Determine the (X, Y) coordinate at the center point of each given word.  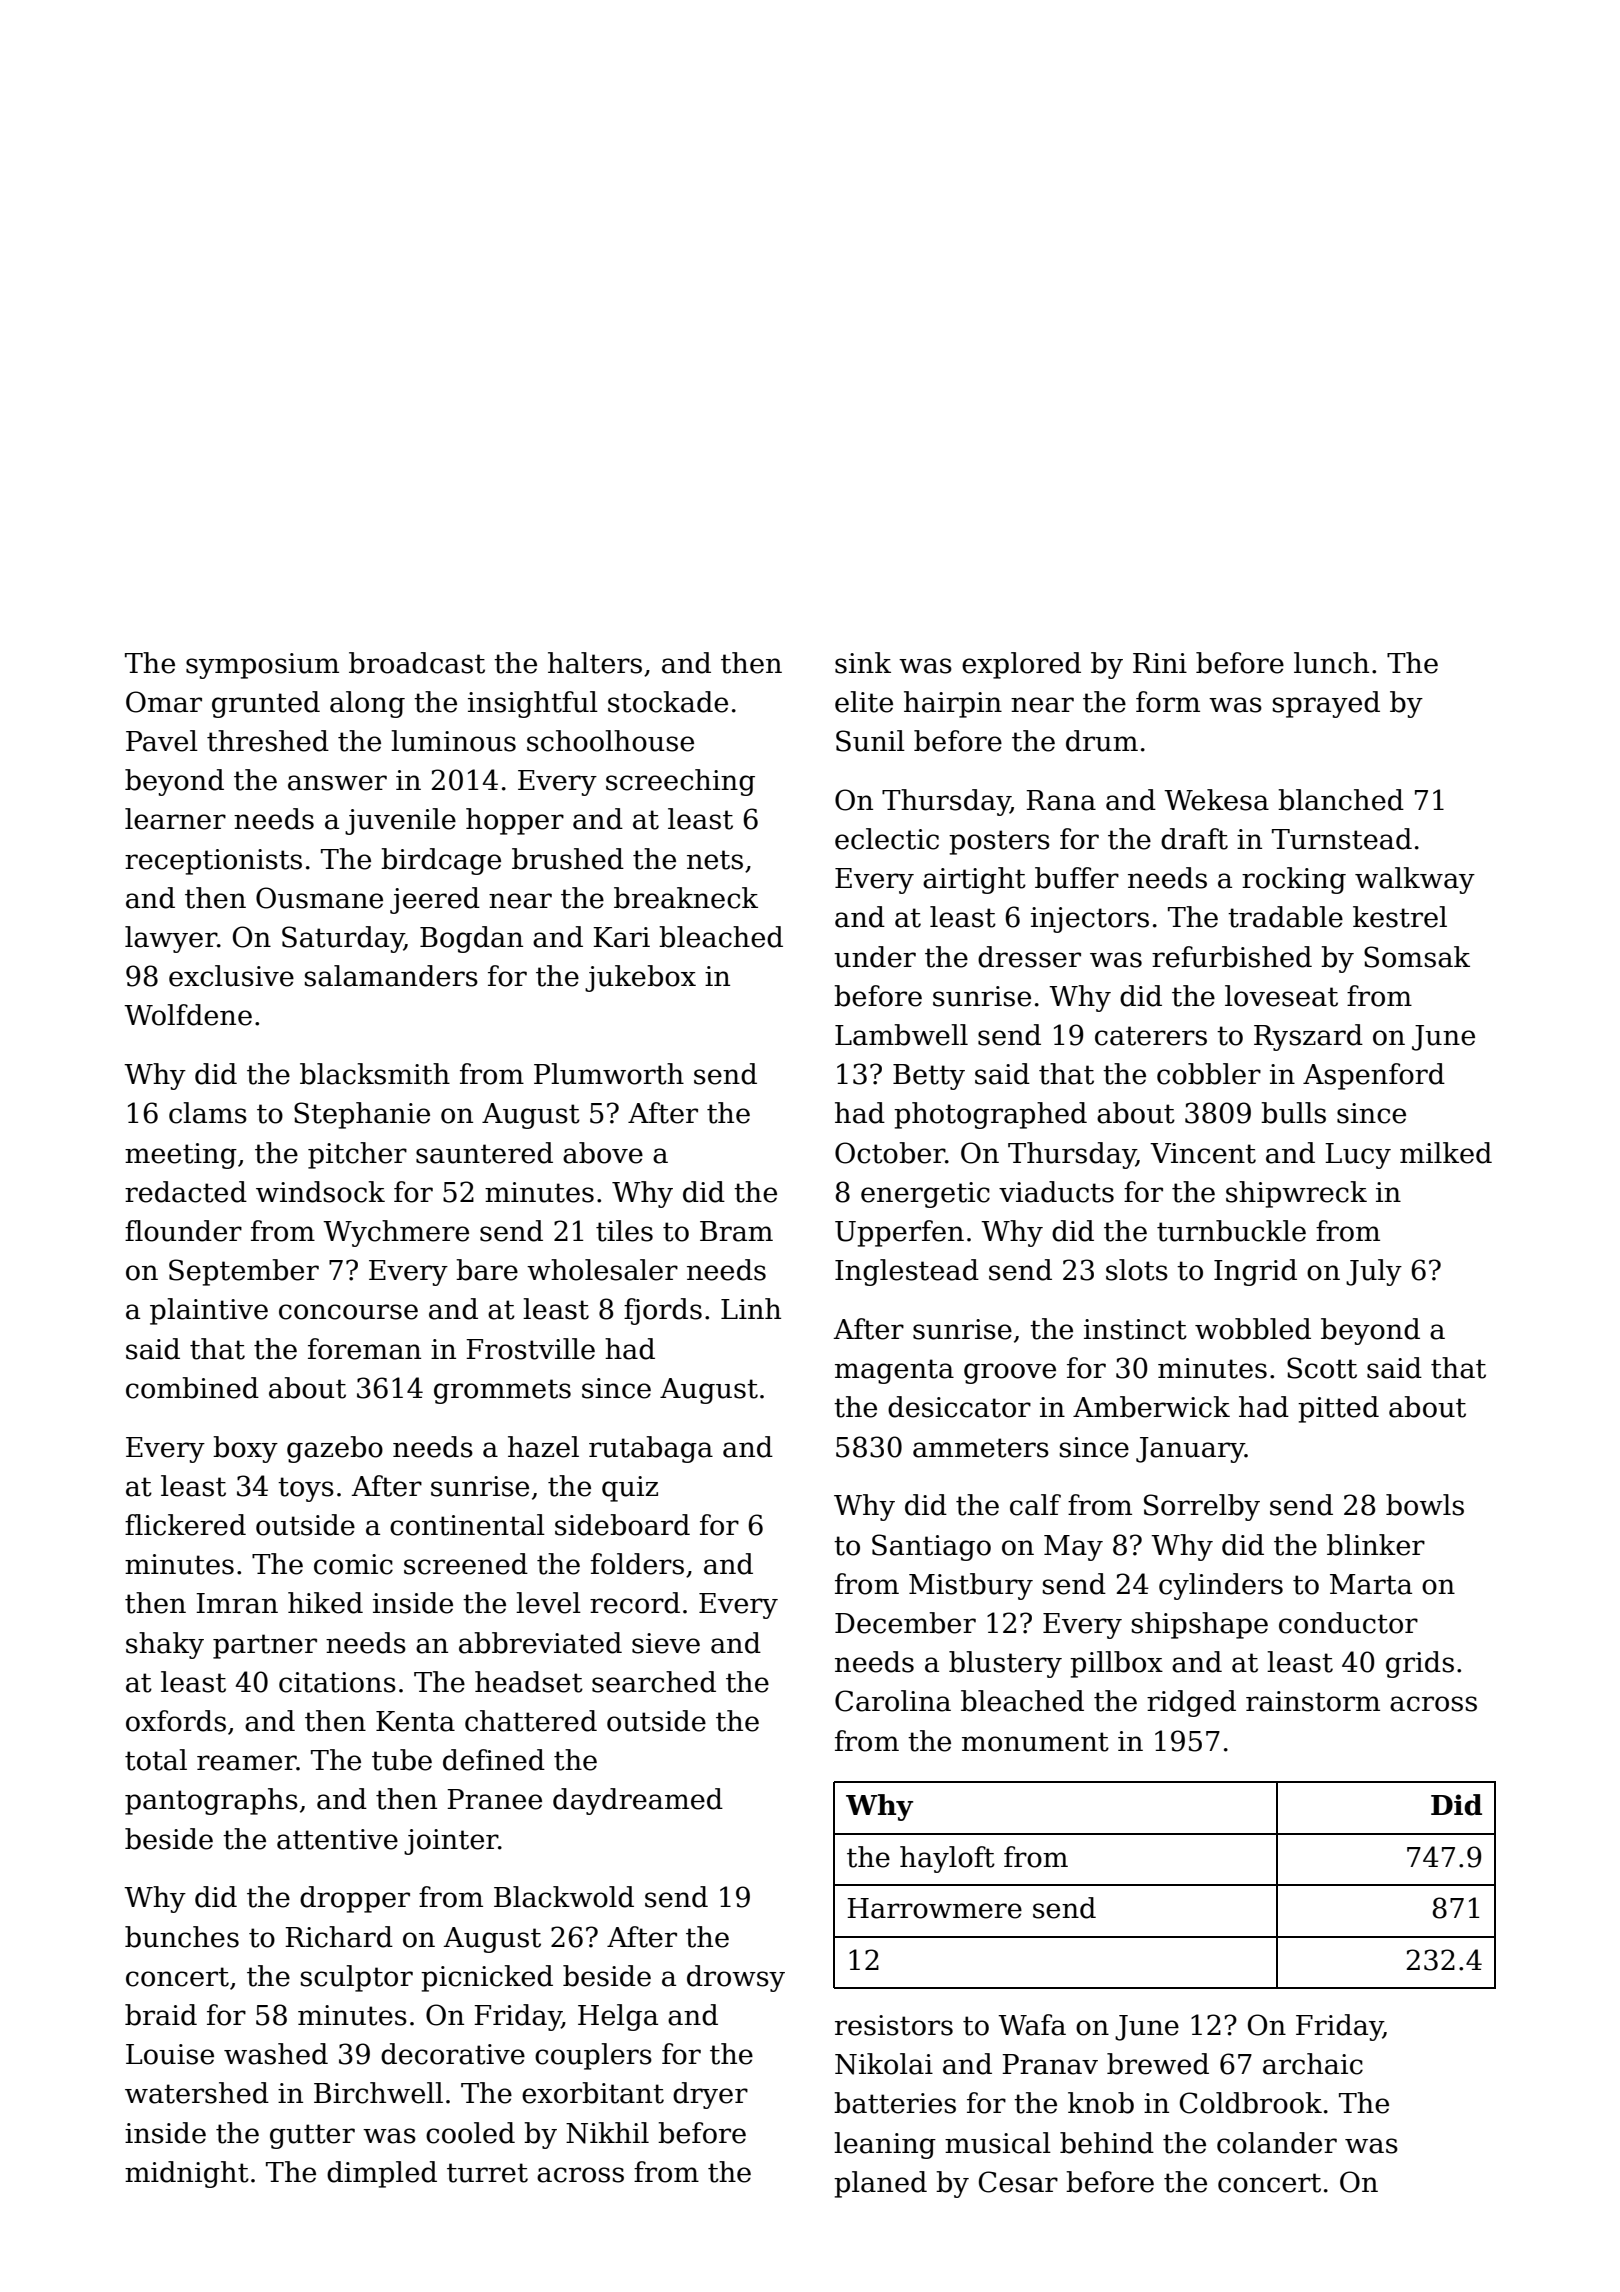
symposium (262, 666)
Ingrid (1255, 1272)
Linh (751, 1308)
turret (487, 2173)
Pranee (494, 1799)
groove (1010, 1373)
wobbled (1253, 1329)
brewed (1158, 2064)
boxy (245, 1449)
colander (1277, 2143)
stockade (668, 702)
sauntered (484, 1153)
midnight (187, 2174)
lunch (1331, 663)
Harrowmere (934, 1908)
